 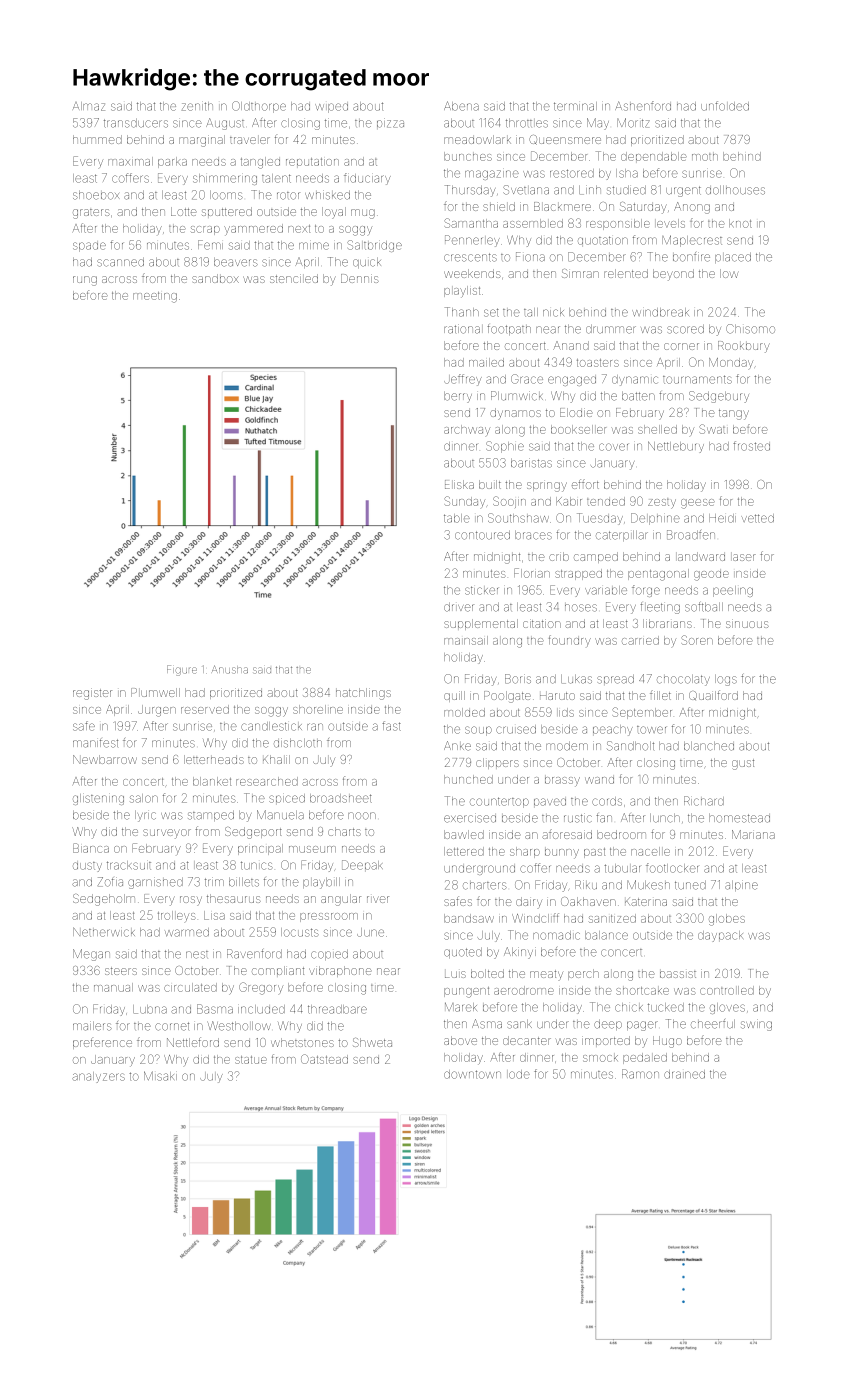 What do you see at coordinates (144, 798) in the image?
I see `salon` at bounding box center [144, 798].
